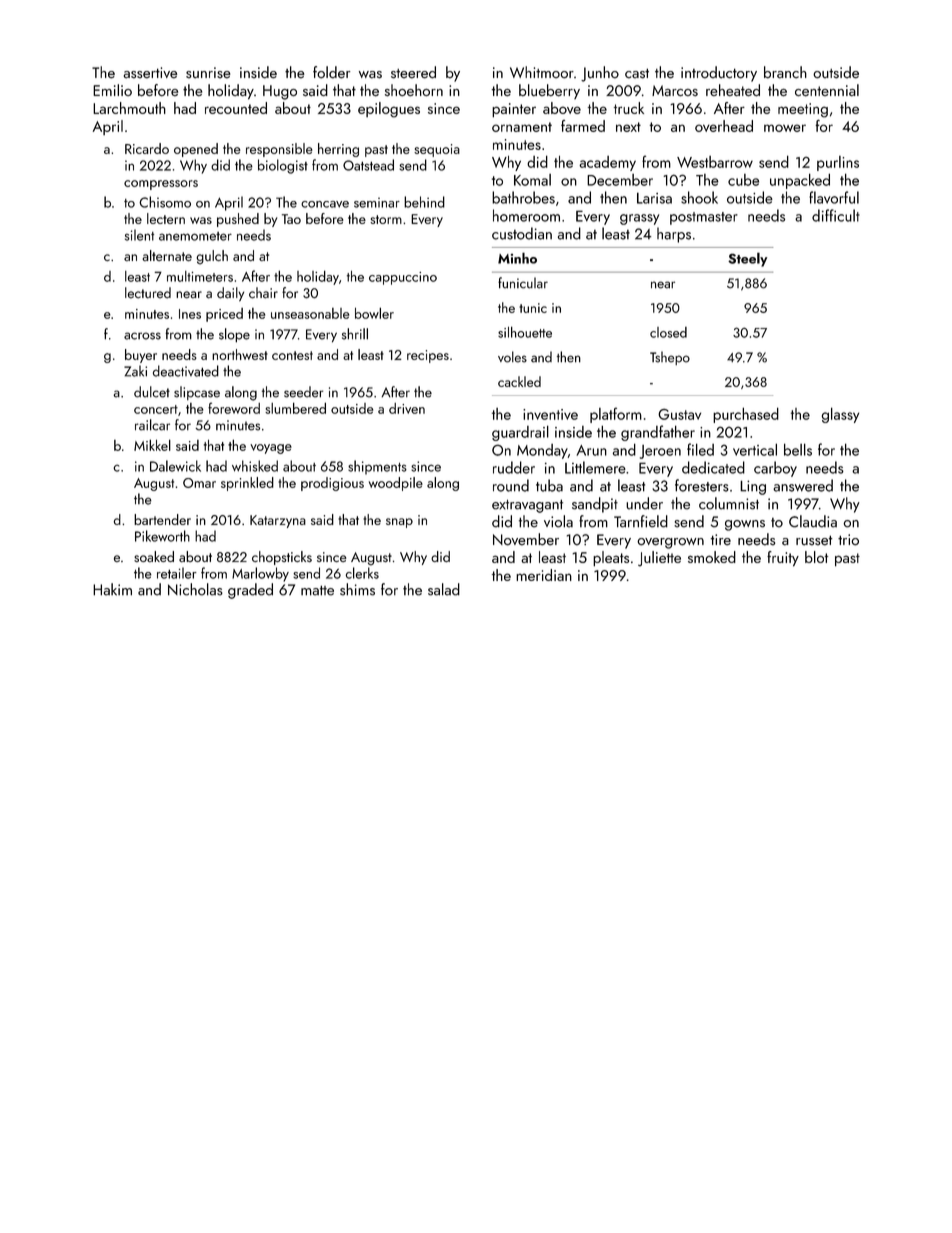 The height and width of the page is (1233, 952). I want to click on rudder, so click(514, 467).
